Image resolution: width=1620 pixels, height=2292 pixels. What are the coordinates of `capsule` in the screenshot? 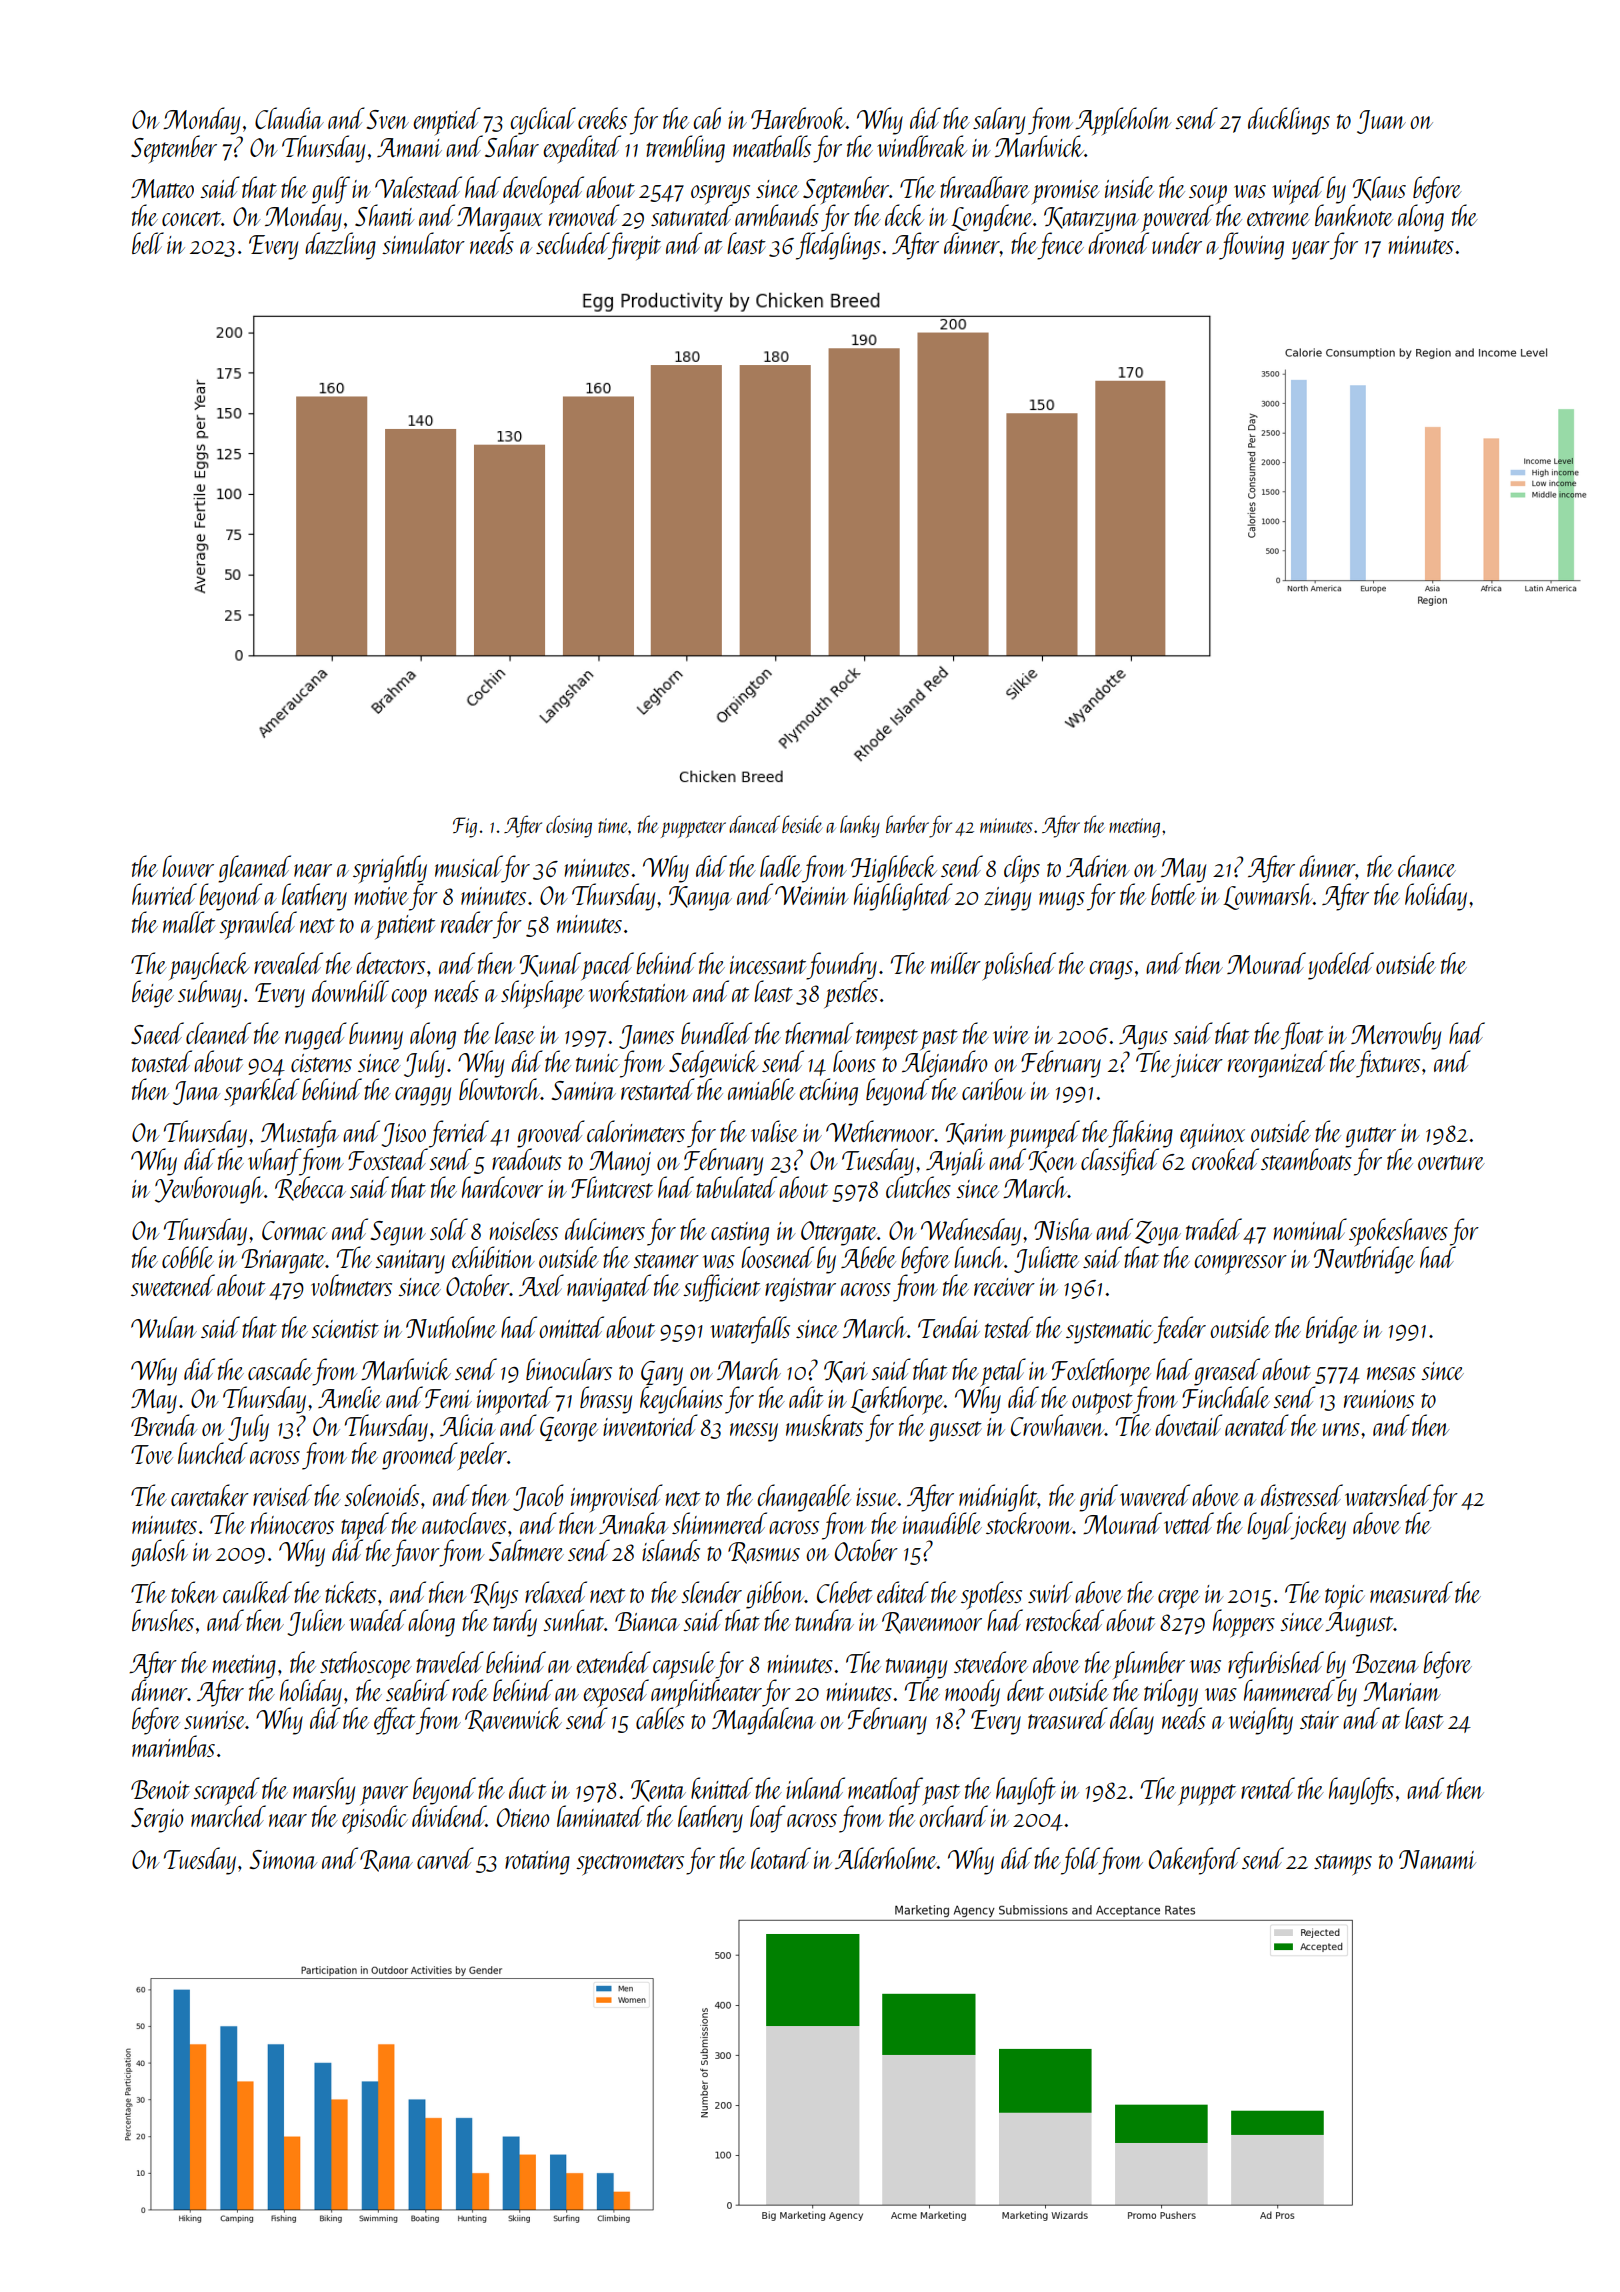 It's located at (684, 1665).
